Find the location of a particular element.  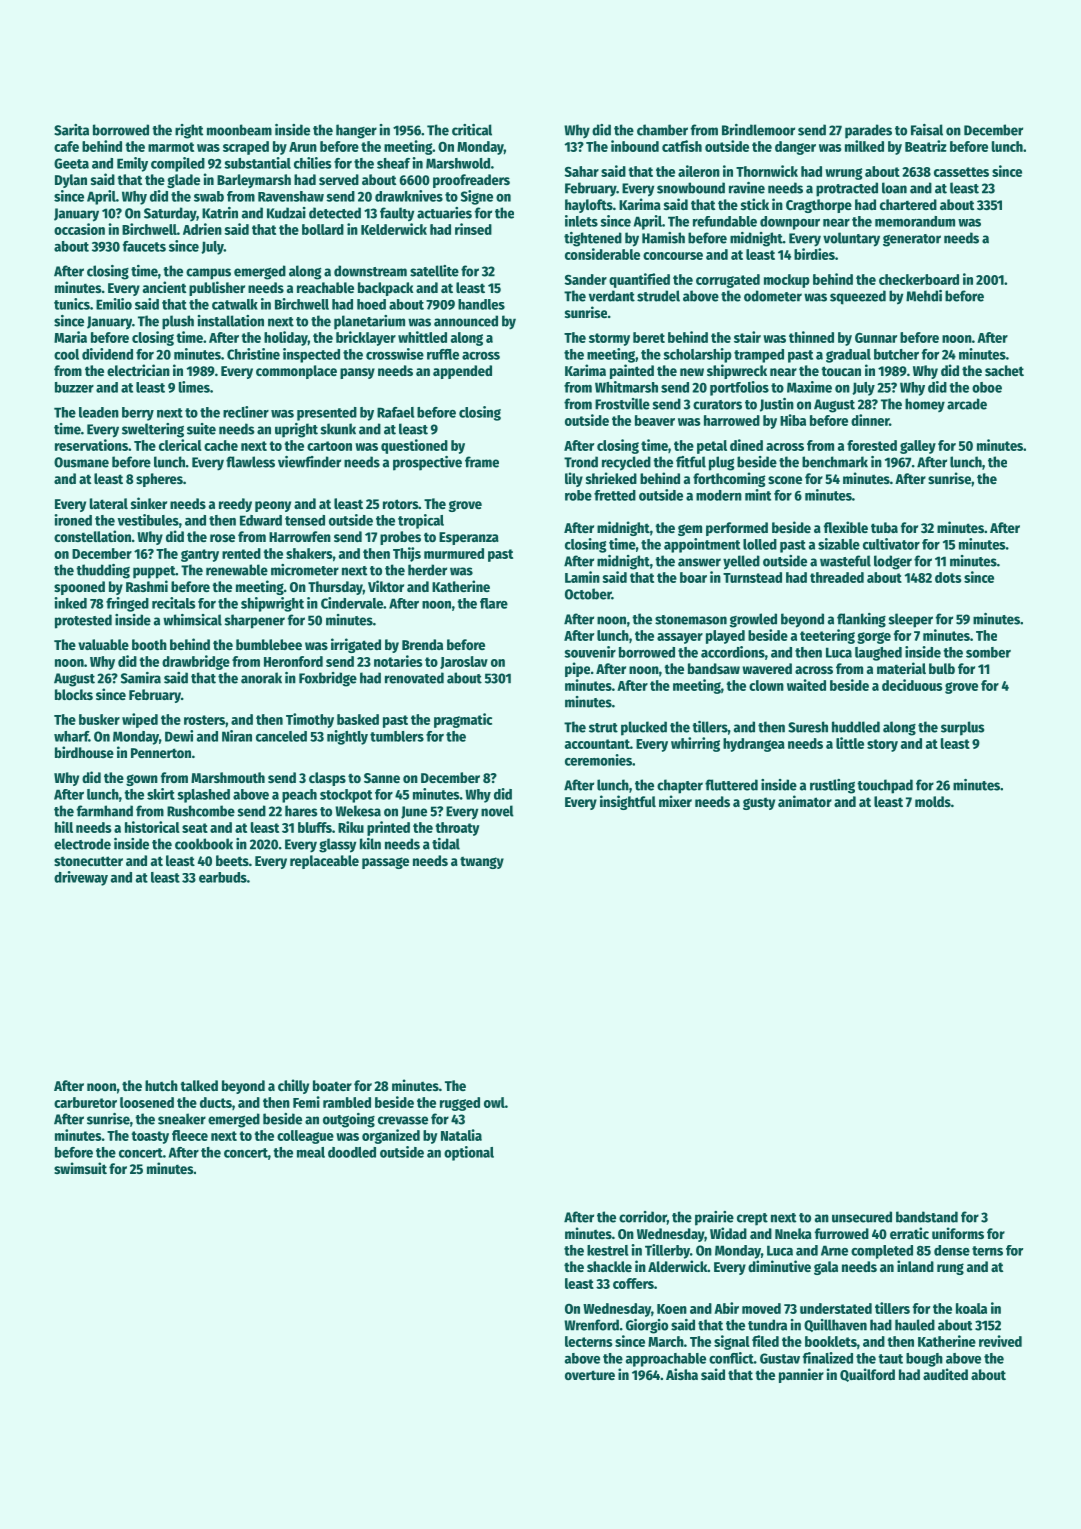

mixer is located at coordinates (675, 801).
